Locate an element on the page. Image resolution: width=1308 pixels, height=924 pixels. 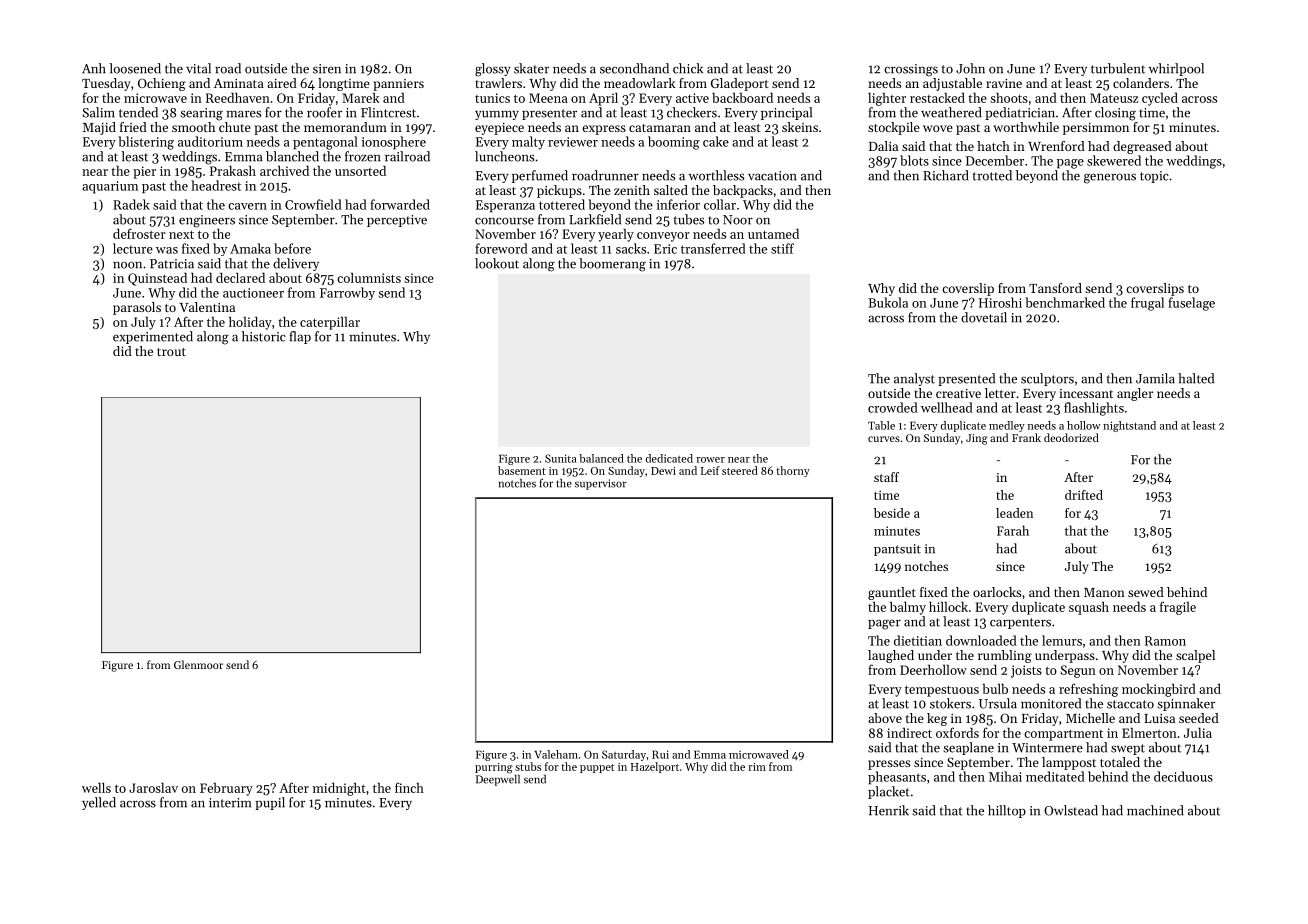
sewed is located at coordinates (1146, 592).
